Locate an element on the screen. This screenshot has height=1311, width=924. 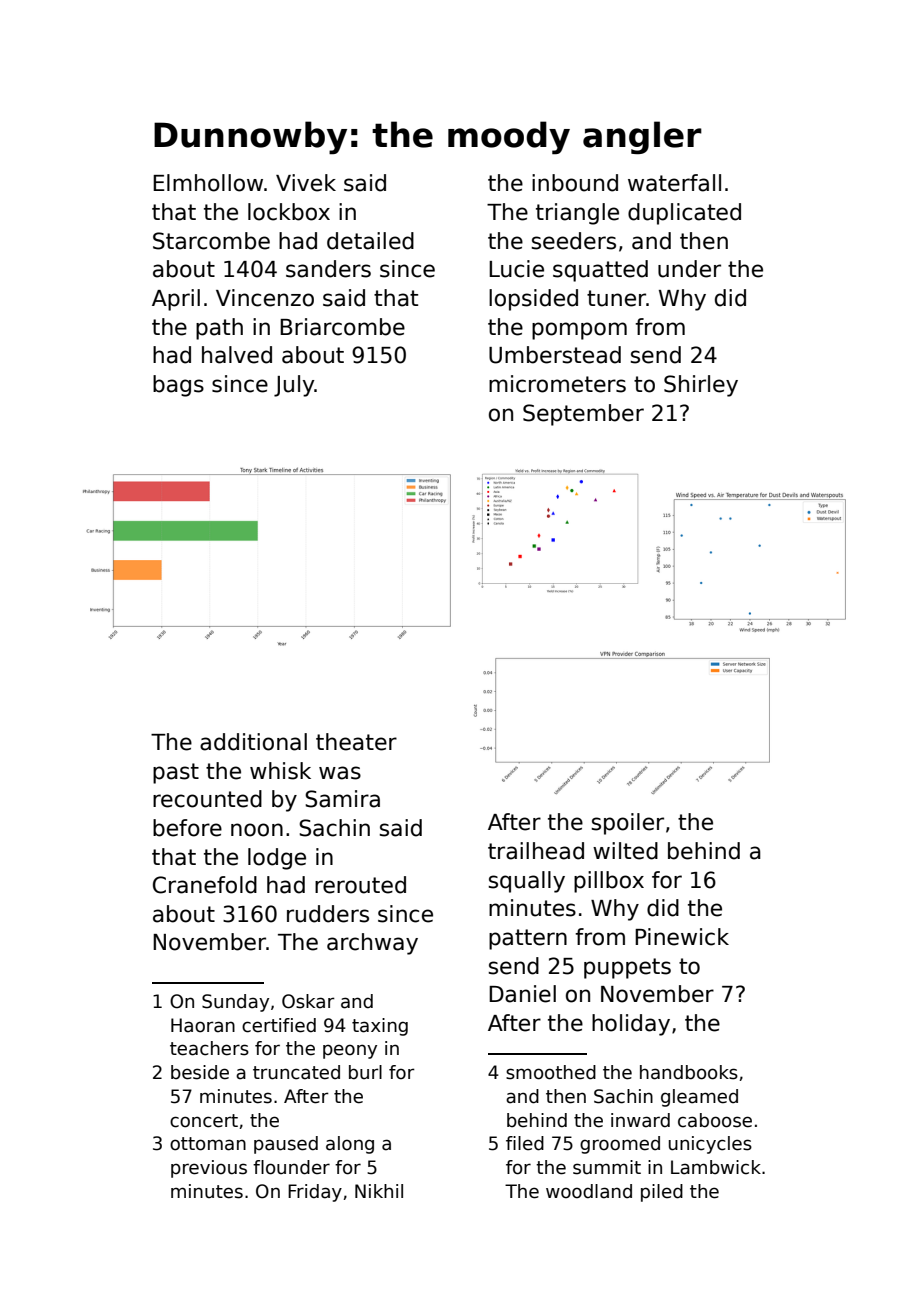
whisk is located at coordinates (280, 771).
